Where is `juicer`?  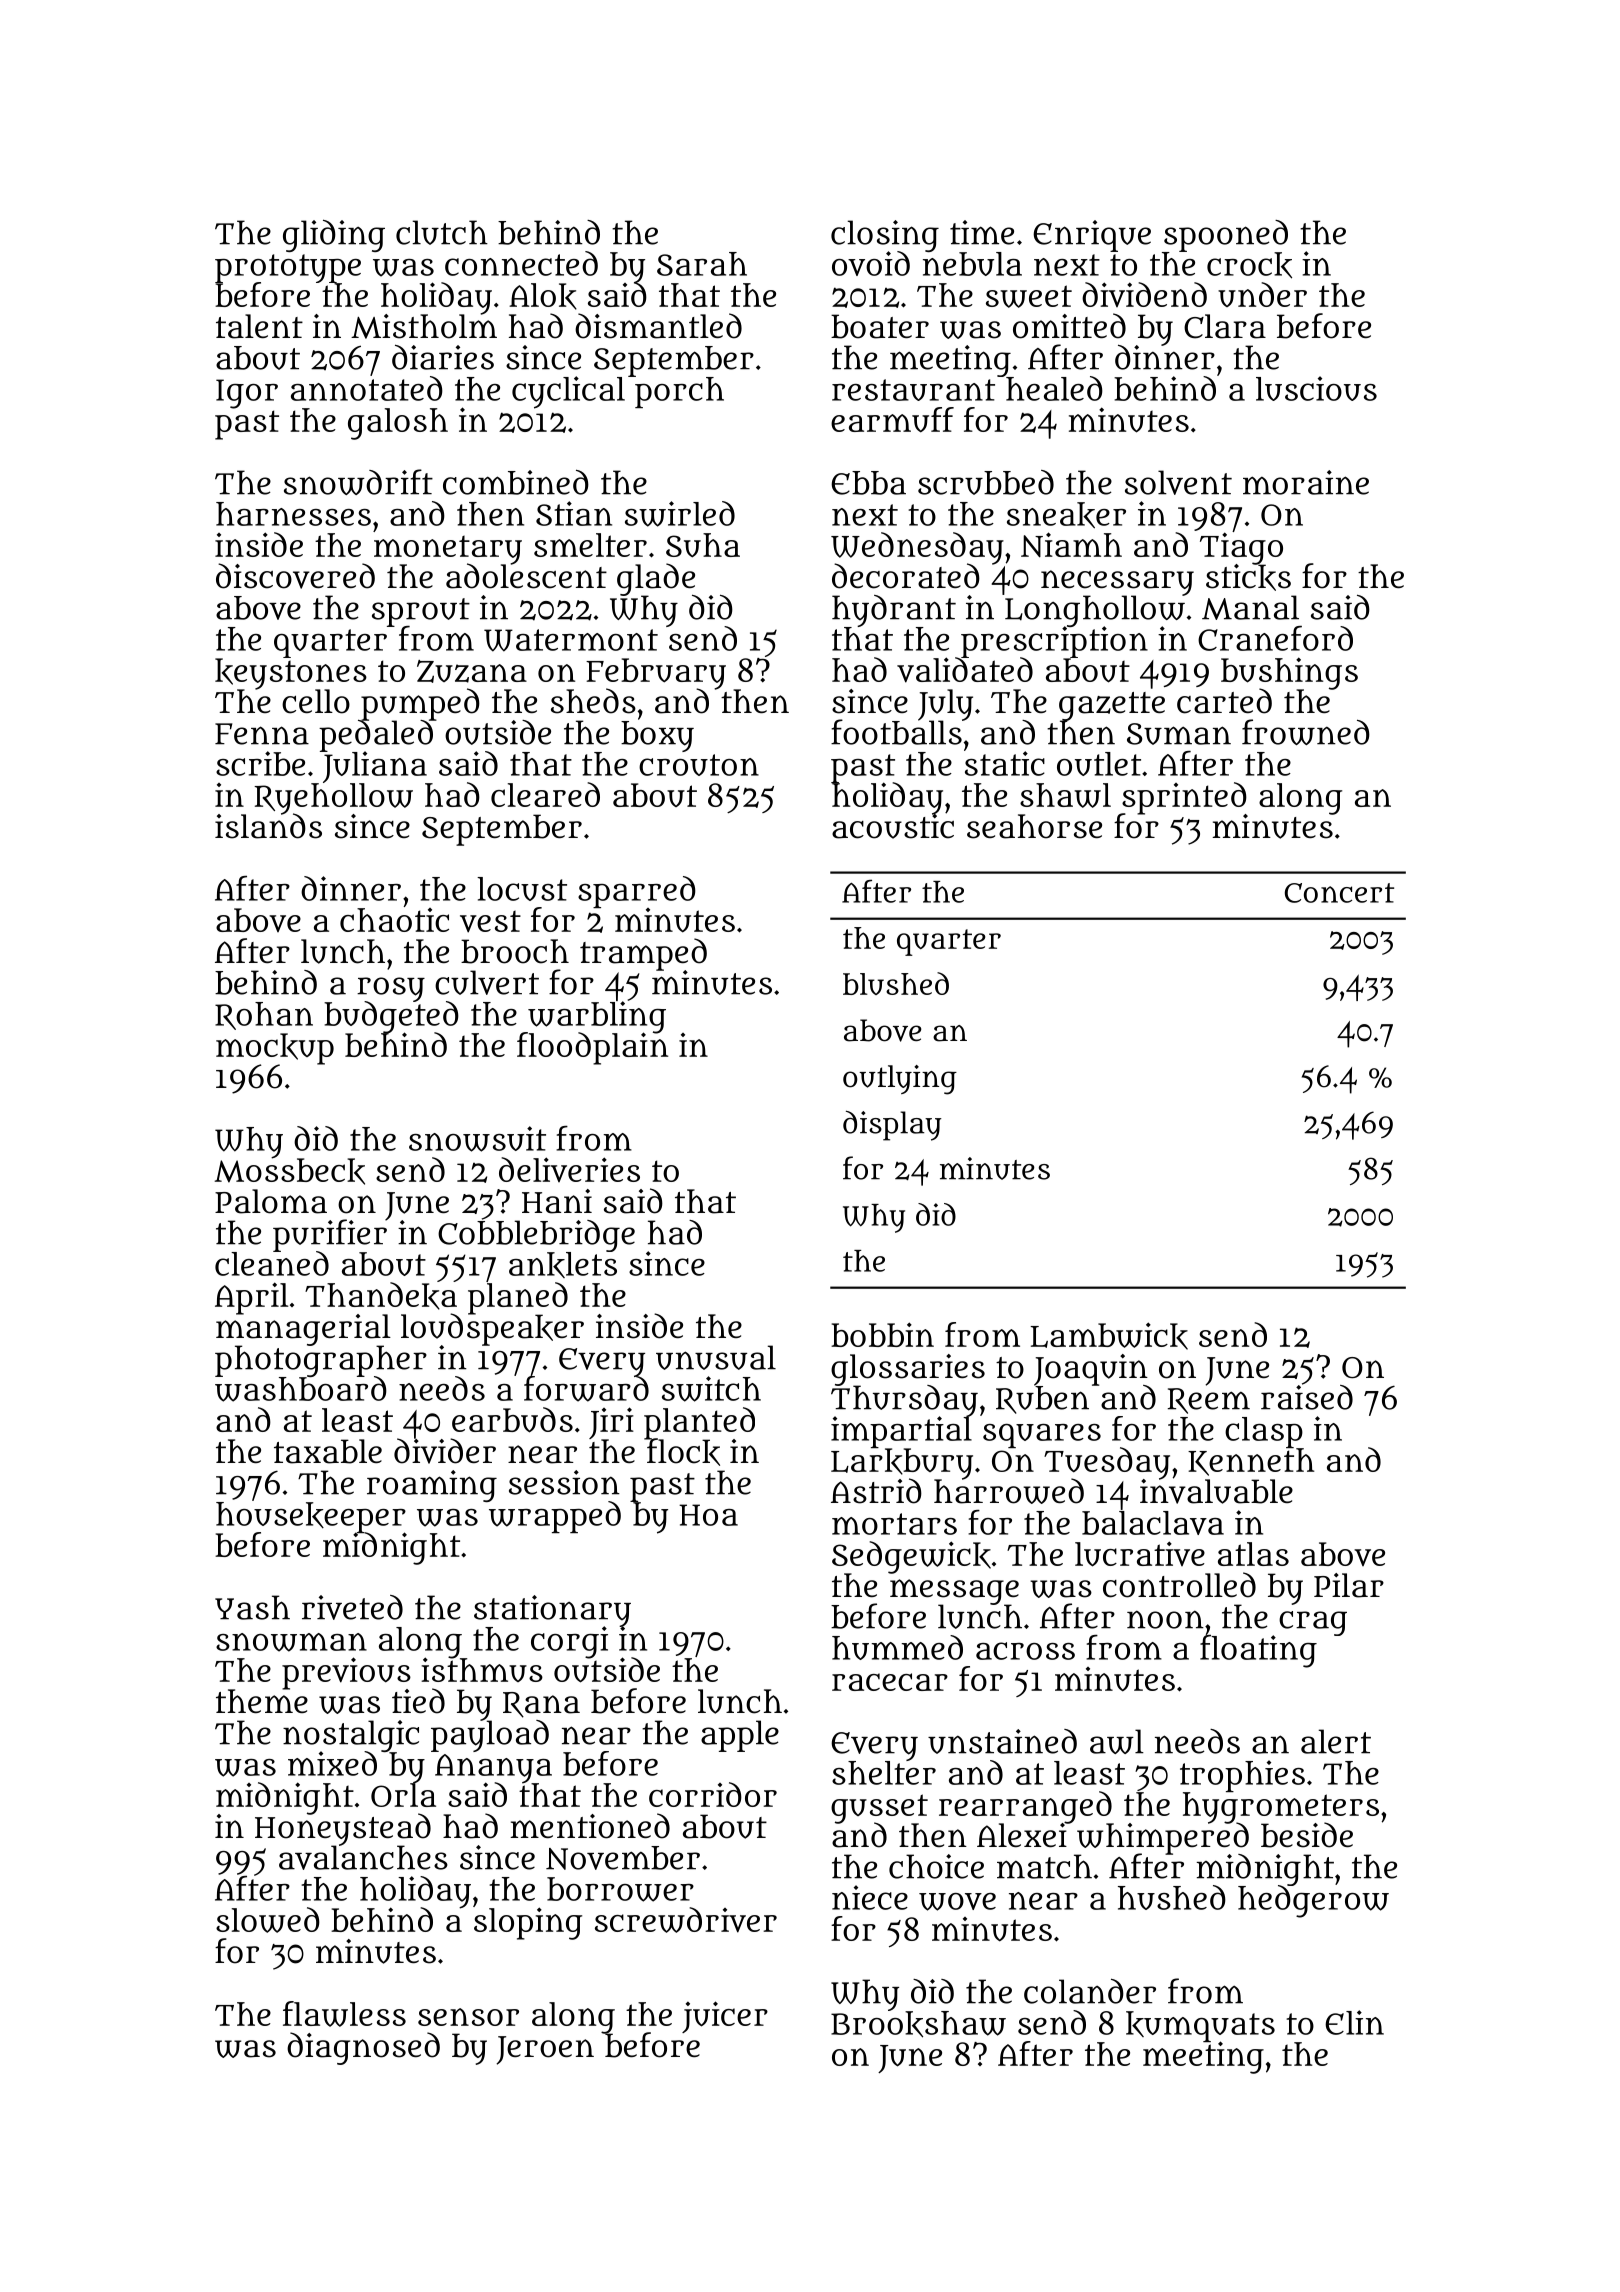
juicer is located at coordinates (725, 2017).
